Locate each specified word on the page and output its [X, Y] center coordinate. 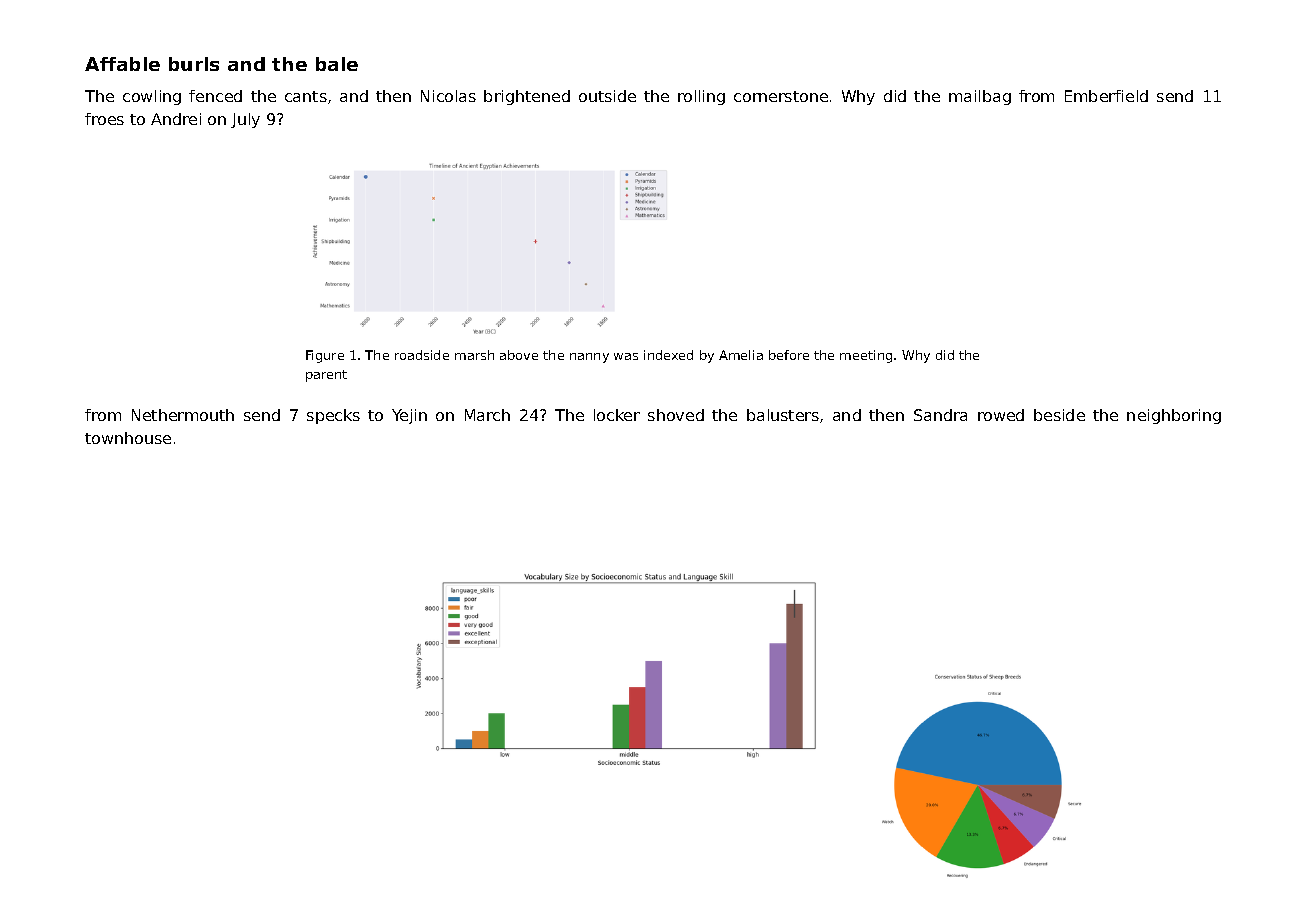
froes [104, 119]
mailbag [980, 97]
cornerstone [781, 96]
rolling [701, 97]
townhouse [128, 438]
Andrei [176, 119]
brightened [527, 97]
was [626, 356]
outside [607, 96]
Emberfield [1106, 96]
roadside [422, 355]
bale [337, 64]
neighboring [1174, 416]
